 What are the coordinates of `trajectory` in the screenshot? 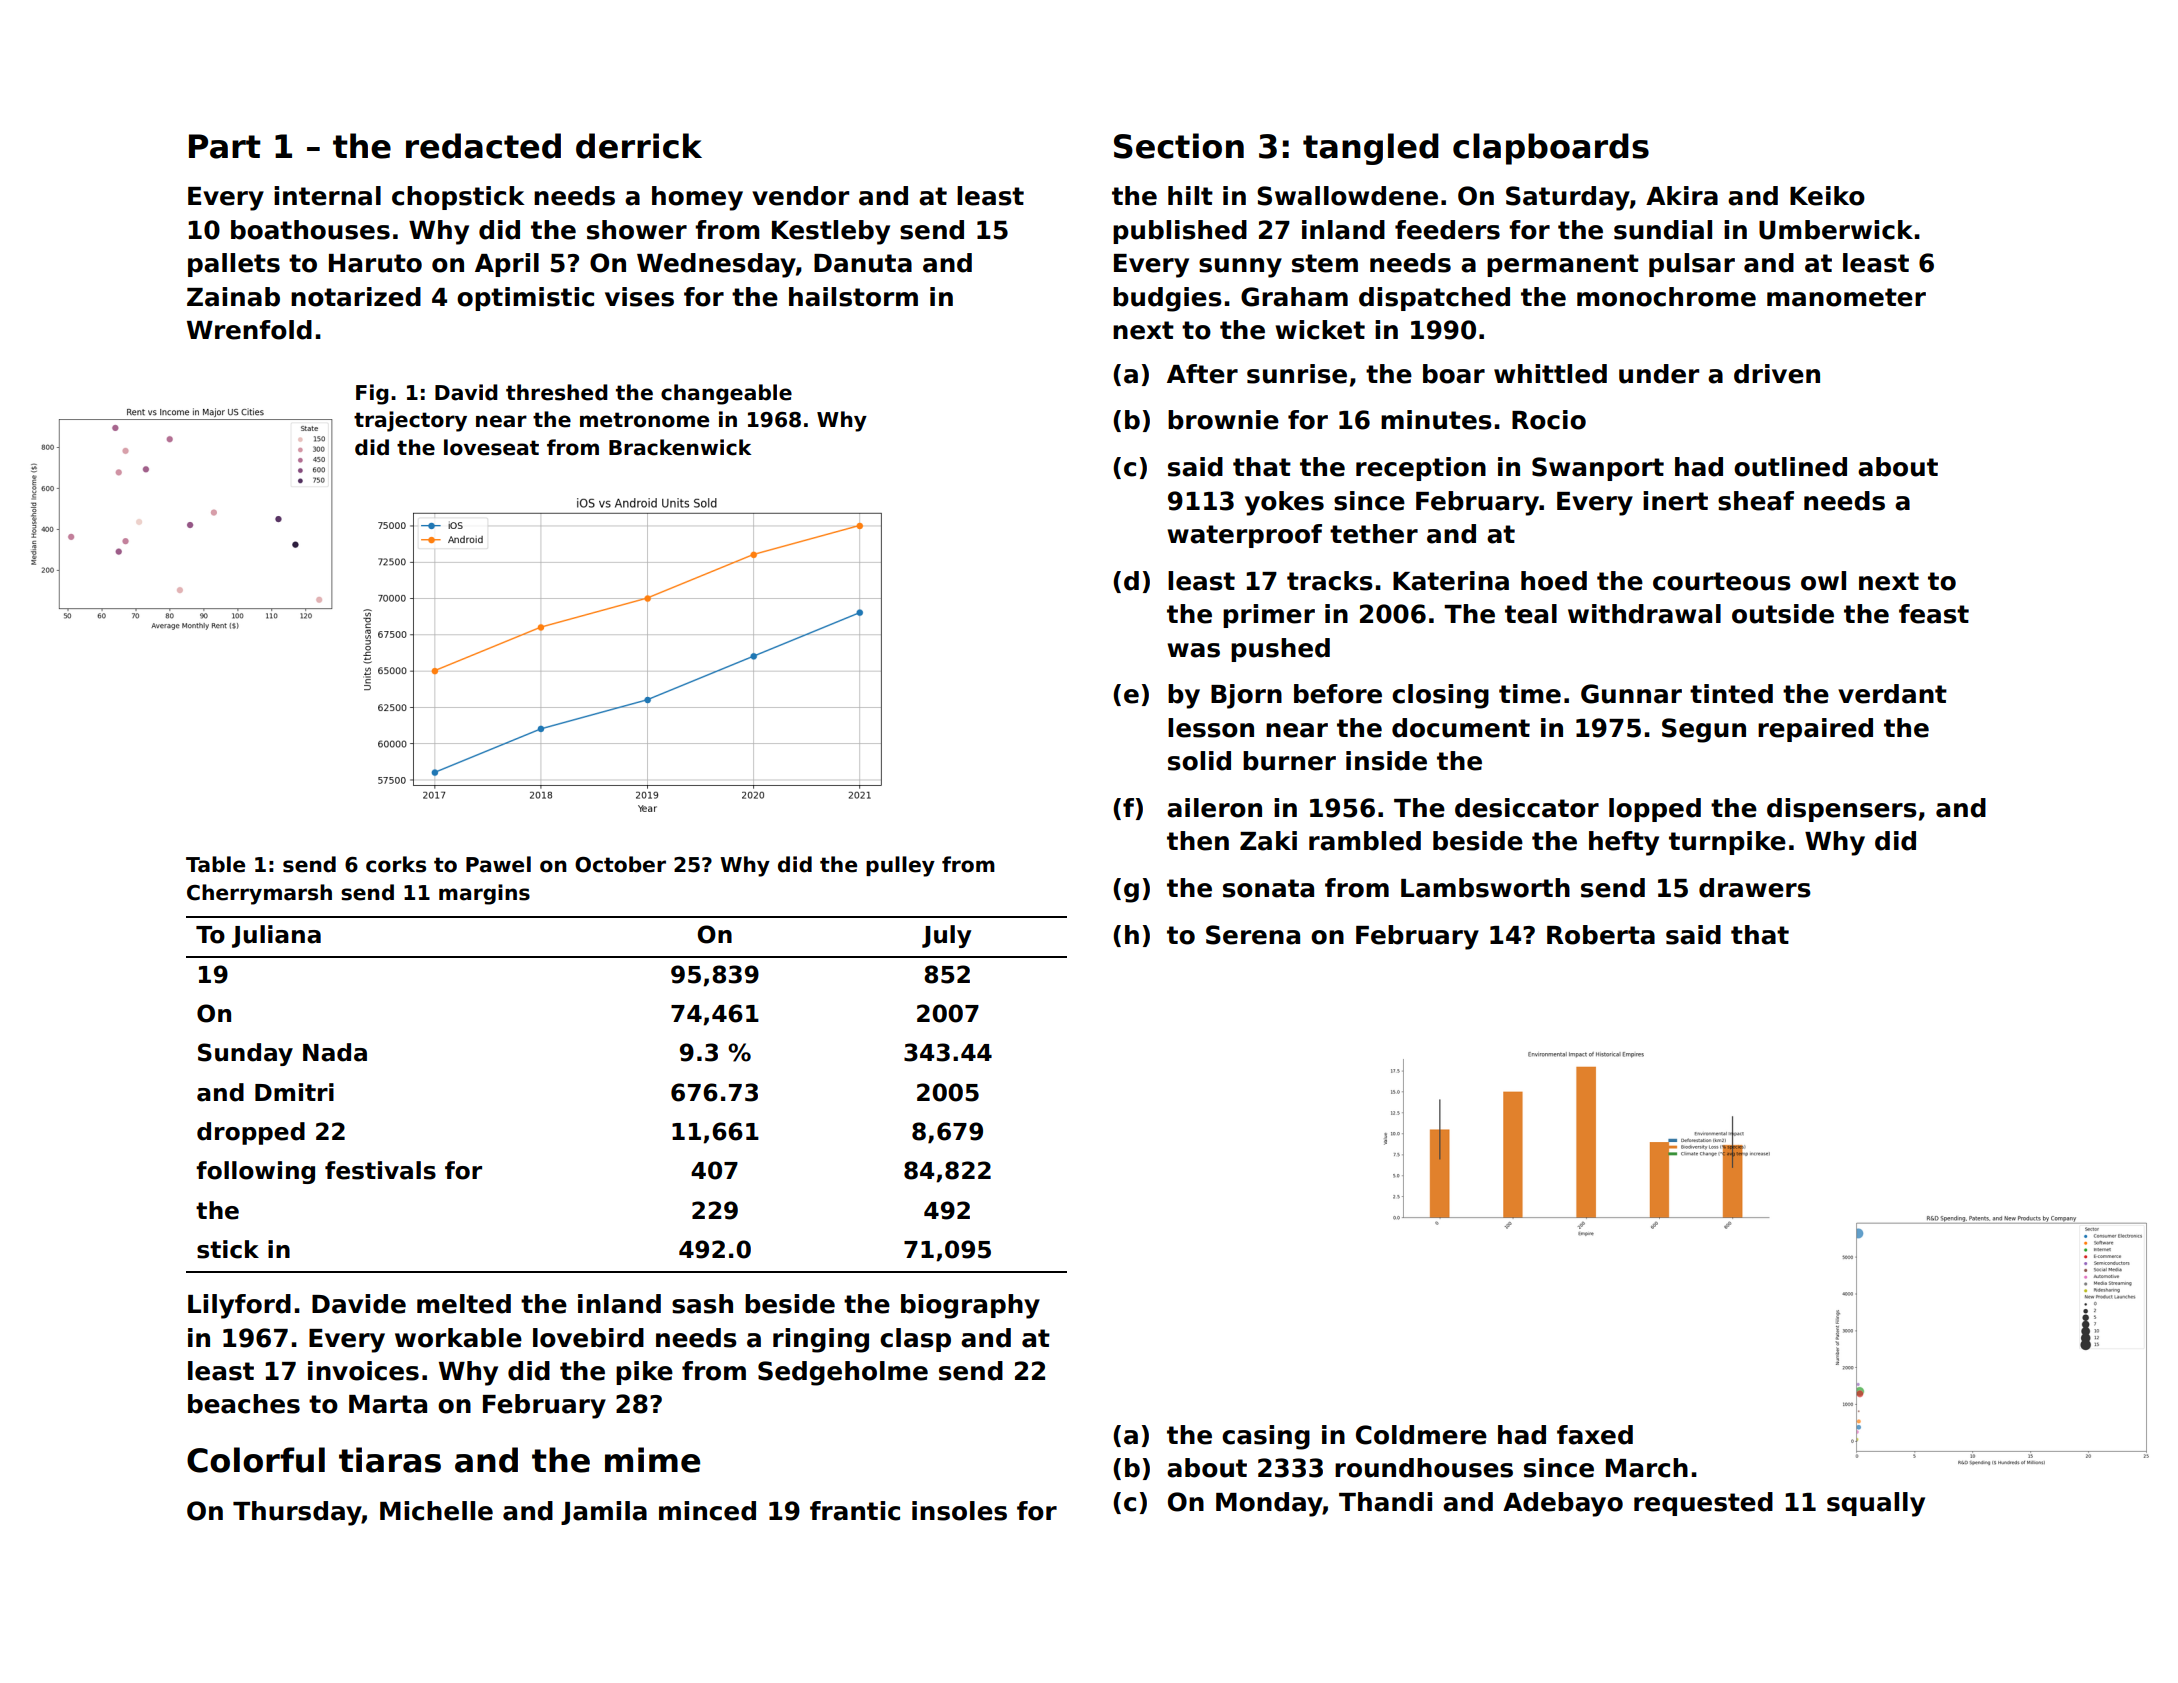 It's located at (410, 421).
